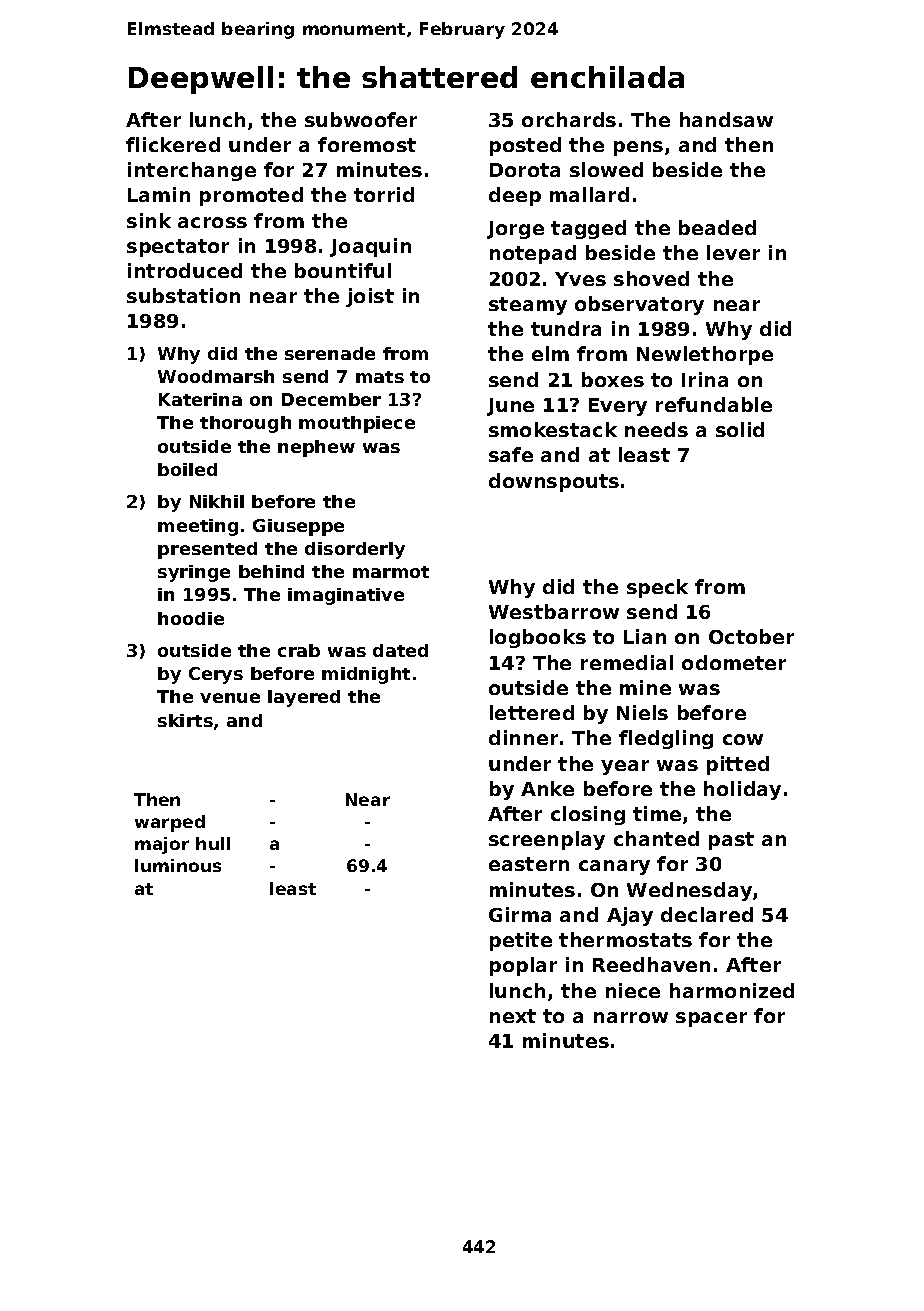  I want to click on Girma, so click(520, 914).
